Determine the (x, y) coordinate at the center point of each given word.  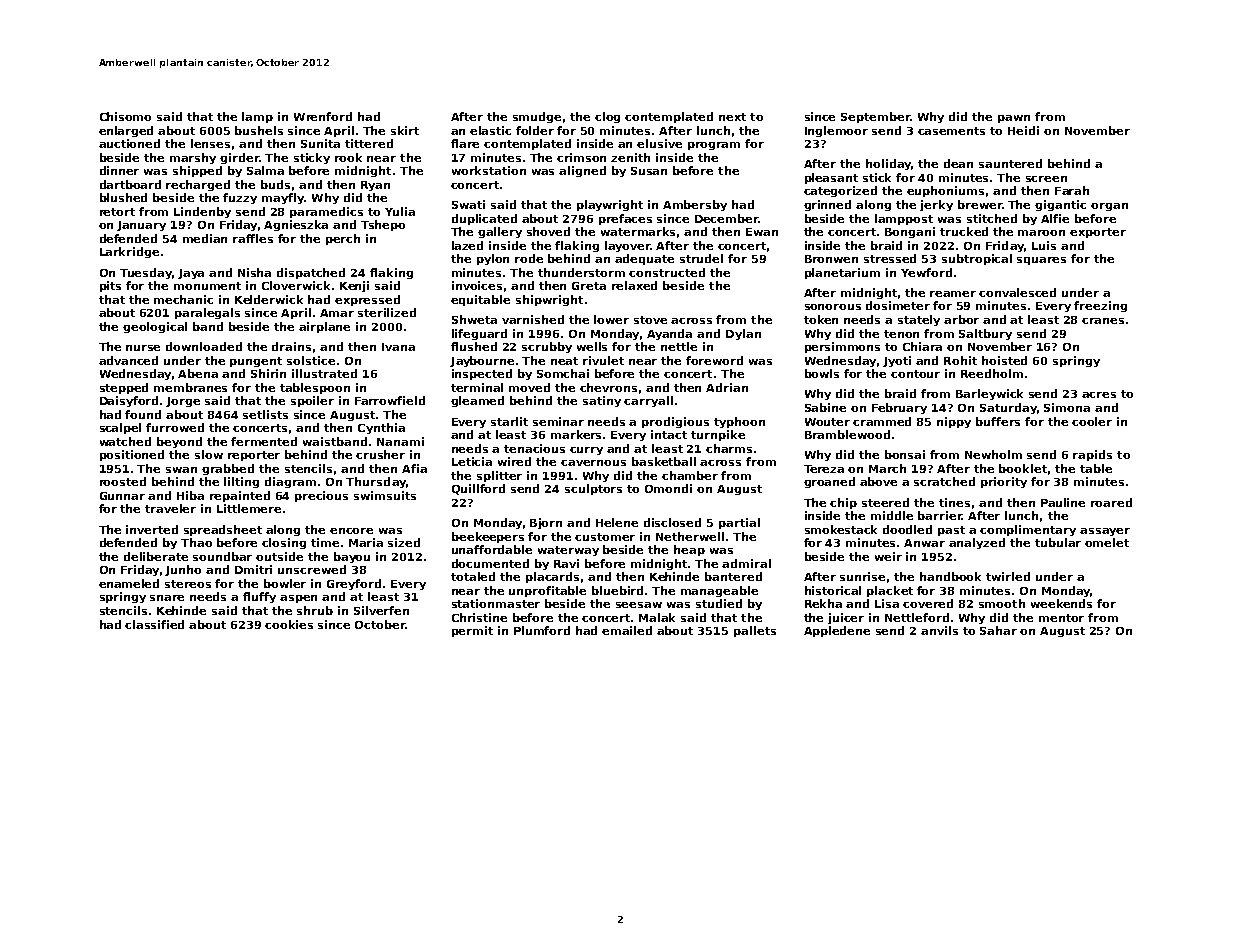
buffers (998, 421)
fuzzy (240, 198)
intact (669, 434)
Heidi (1023, 130)
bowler (285, 583)
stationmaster (496, 603)
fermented (264, 441)
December (726, 218)
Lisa (887, 603)
